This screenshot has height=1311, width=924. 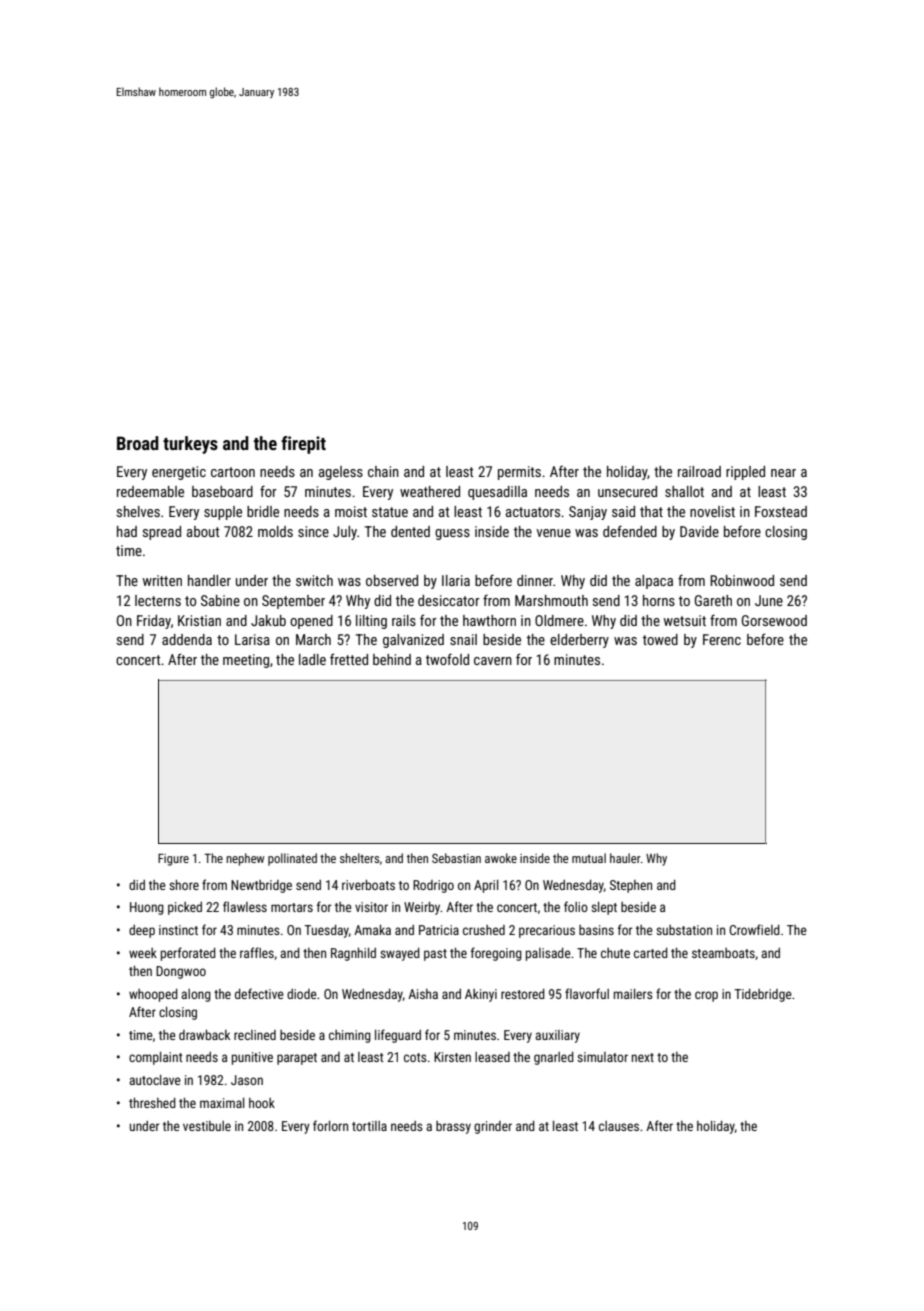 I want to click on Robinwood, so click(x=742, y=580).
